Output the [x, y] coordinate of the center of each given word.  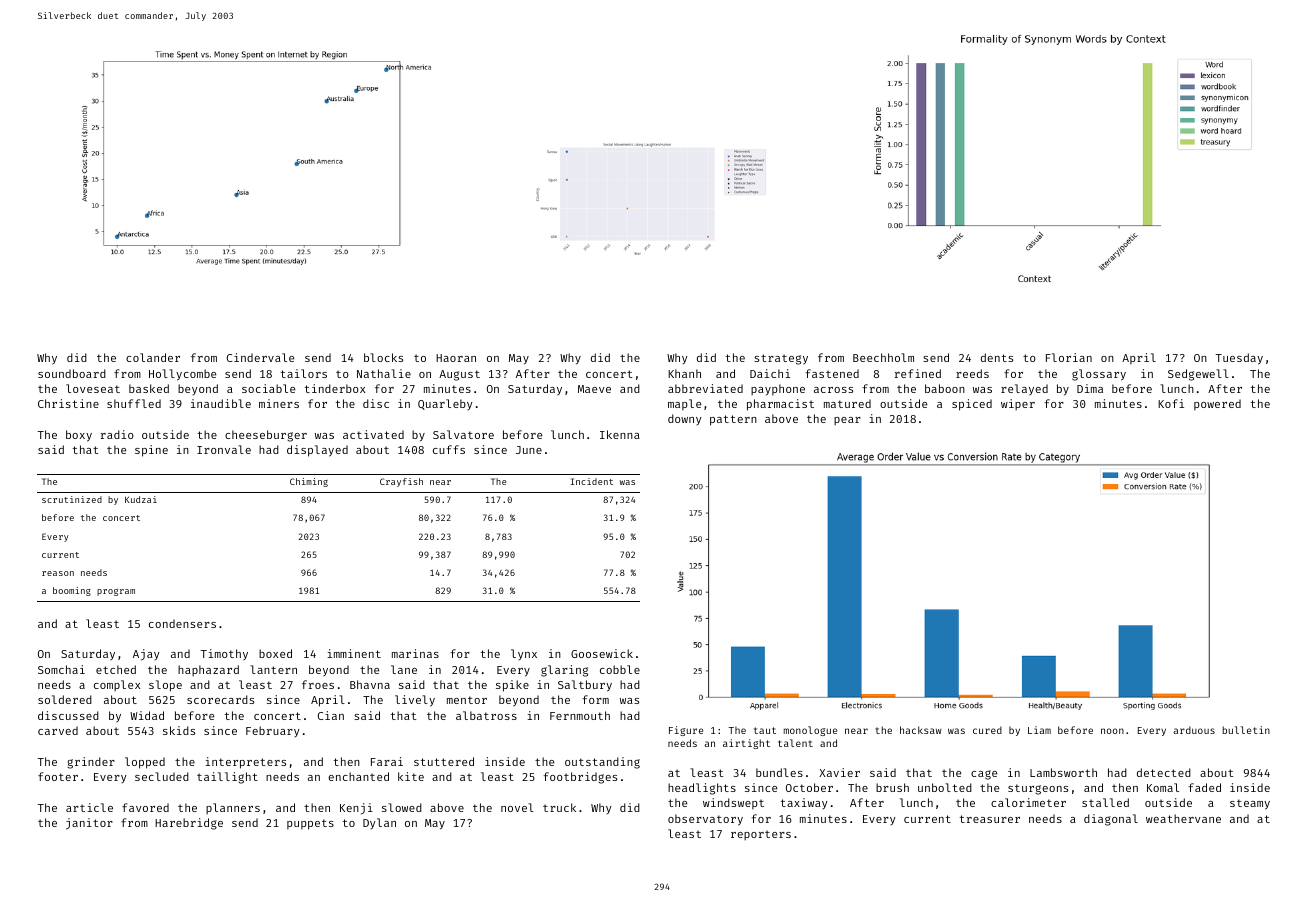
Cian [331, 715]
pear [847, 421]
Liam [1039, 730]
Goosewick [602, 653]
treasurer [990, 819]
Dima [1090, 388]
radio [117, 434]
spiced [972, 405]
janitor [89, 824]
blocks [383, 357]
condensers [182, 623]
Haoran [456, 358]
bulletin [1246, 730]
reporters [761, 835]
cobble [620, 669]
